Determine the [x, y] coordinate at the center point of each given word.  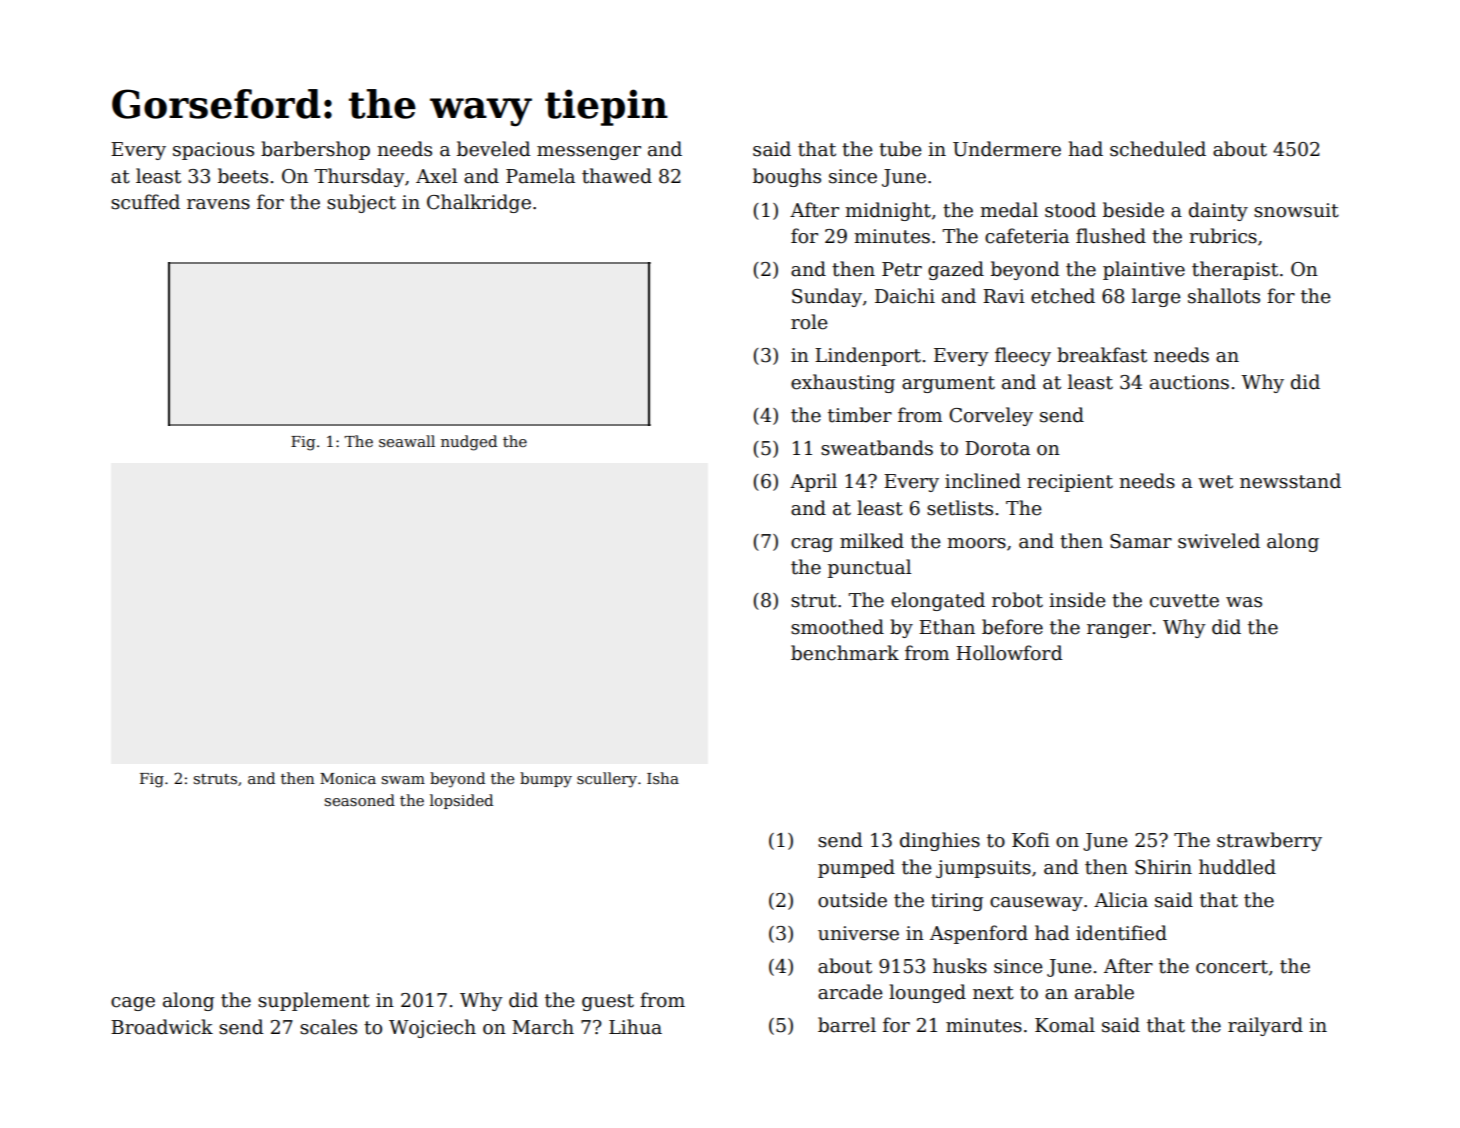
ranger [1119, 631]
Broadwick [162, 1027]
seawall [407, 441]
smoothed [837, 627]
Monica [348, 778]
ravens [218, 204]
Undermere [1007, 149]
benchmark [845, 653]
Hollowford [1009, 653]
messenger [589, 153]
